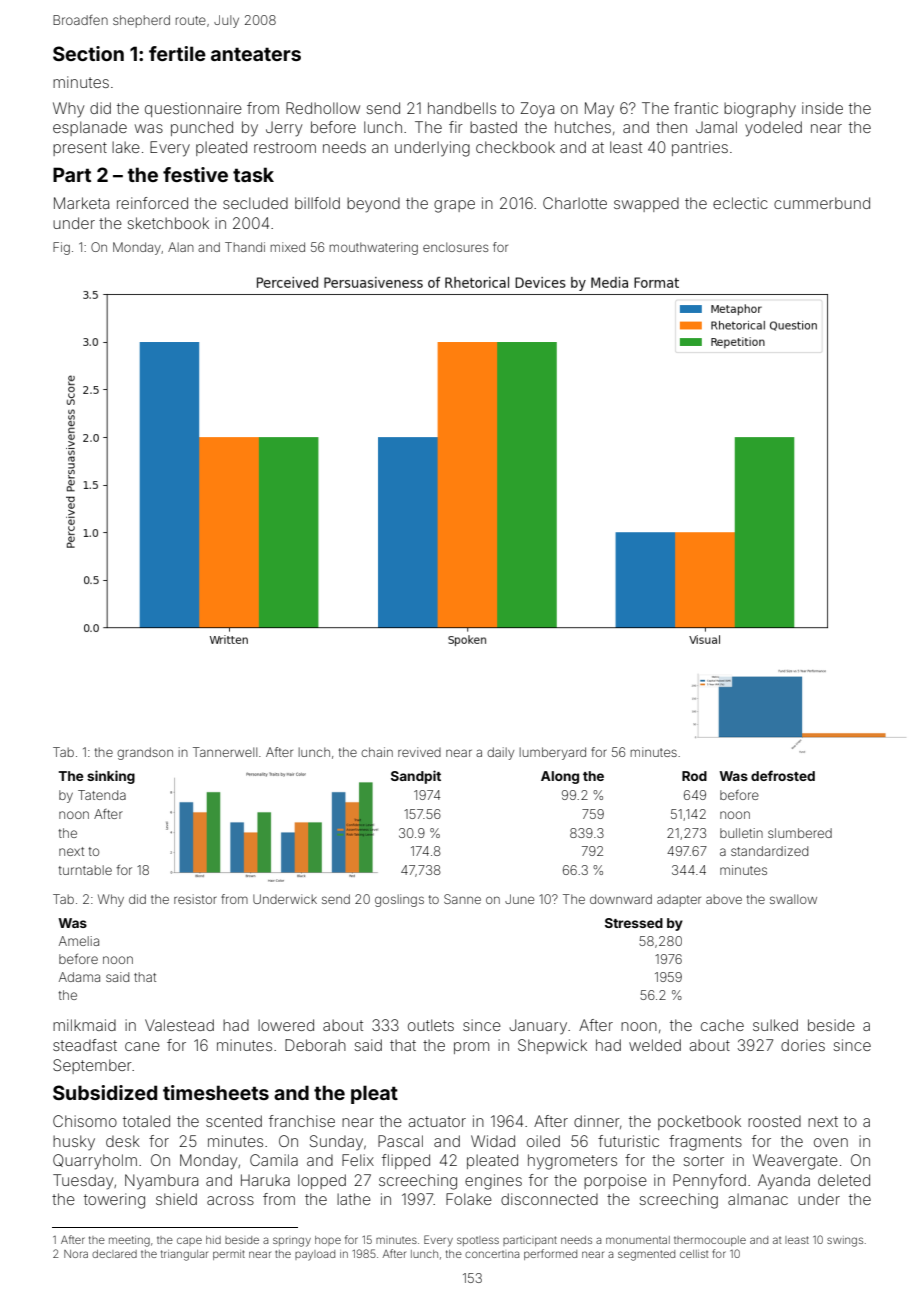 The image size is (924, 1308). What do you see at coordinates (179, 1025) in the screenshot?
I see `Valestead` at bounding box center [179, 1025].
